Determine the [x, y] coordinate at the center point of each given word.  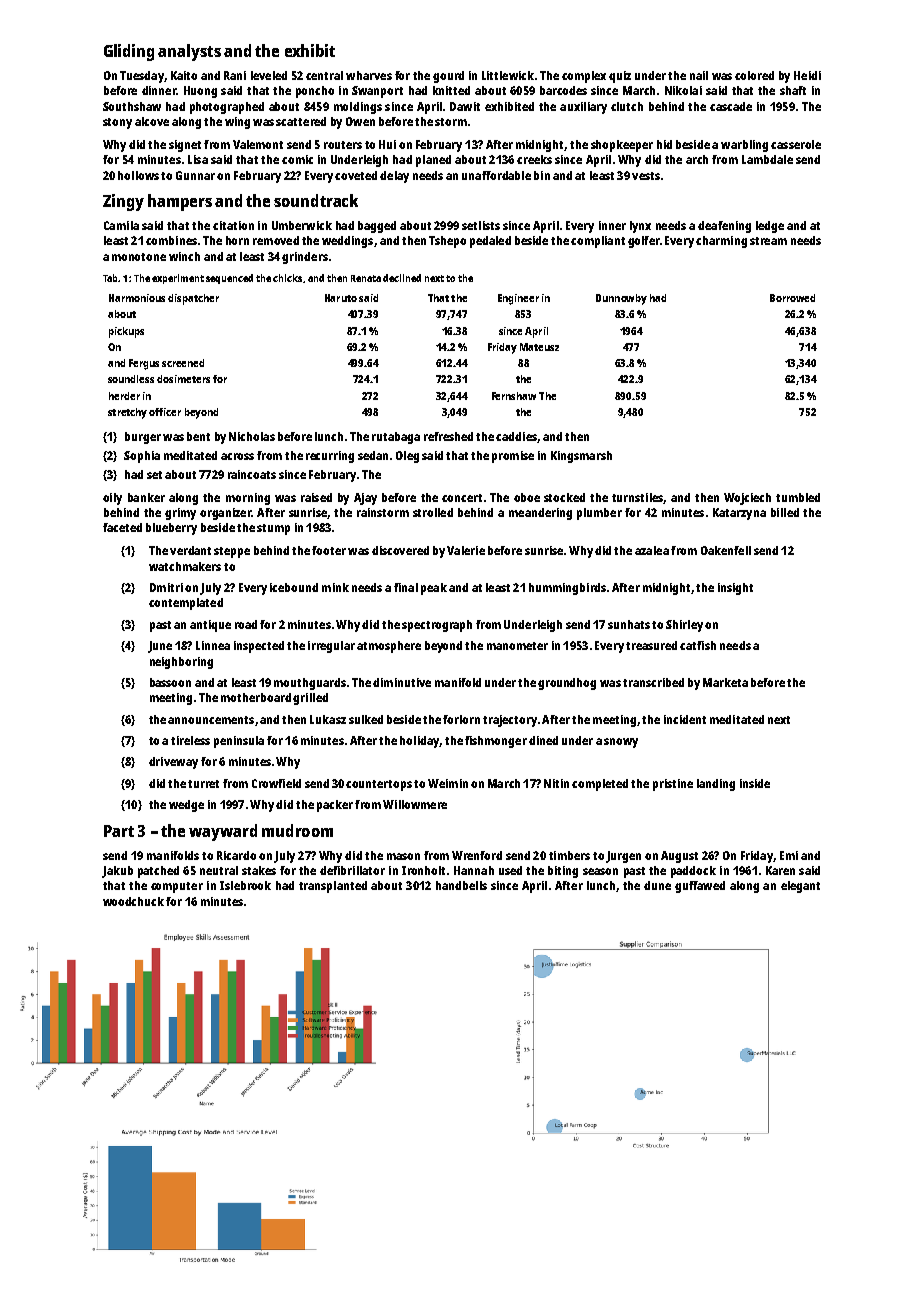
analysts [189, 52]
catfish [698, 645]
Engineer [518, 299]
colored [754, 75]
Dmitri [166, 587]
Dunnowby [621, 299]
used [510, 870]
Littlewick [508, 75]
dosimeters [183, 379]
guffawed [700, 887]
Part [119, 831]
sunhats [629, 624]
